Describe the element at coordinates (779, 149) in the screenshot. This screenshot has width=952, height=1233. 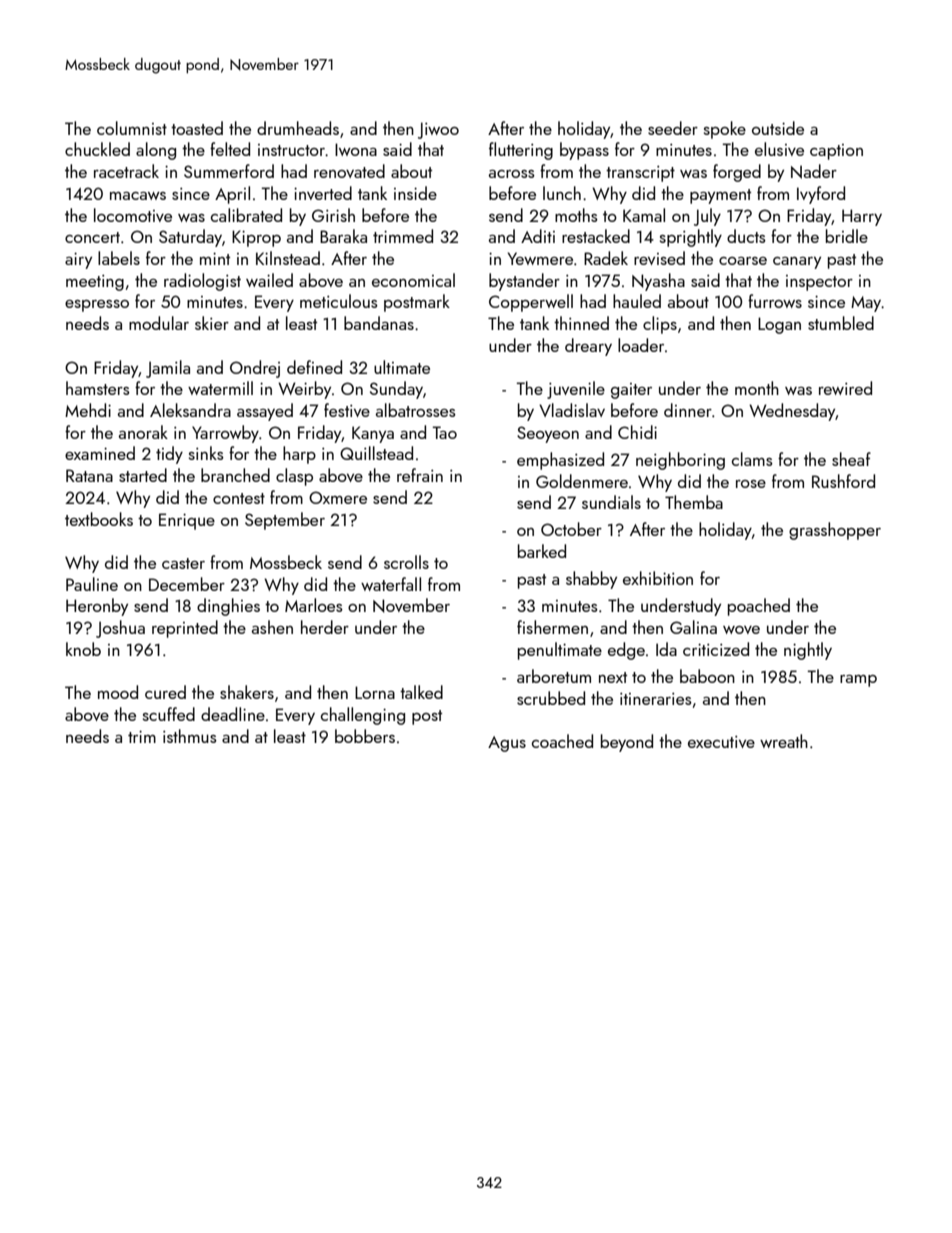
I see `elusive` at that location.
